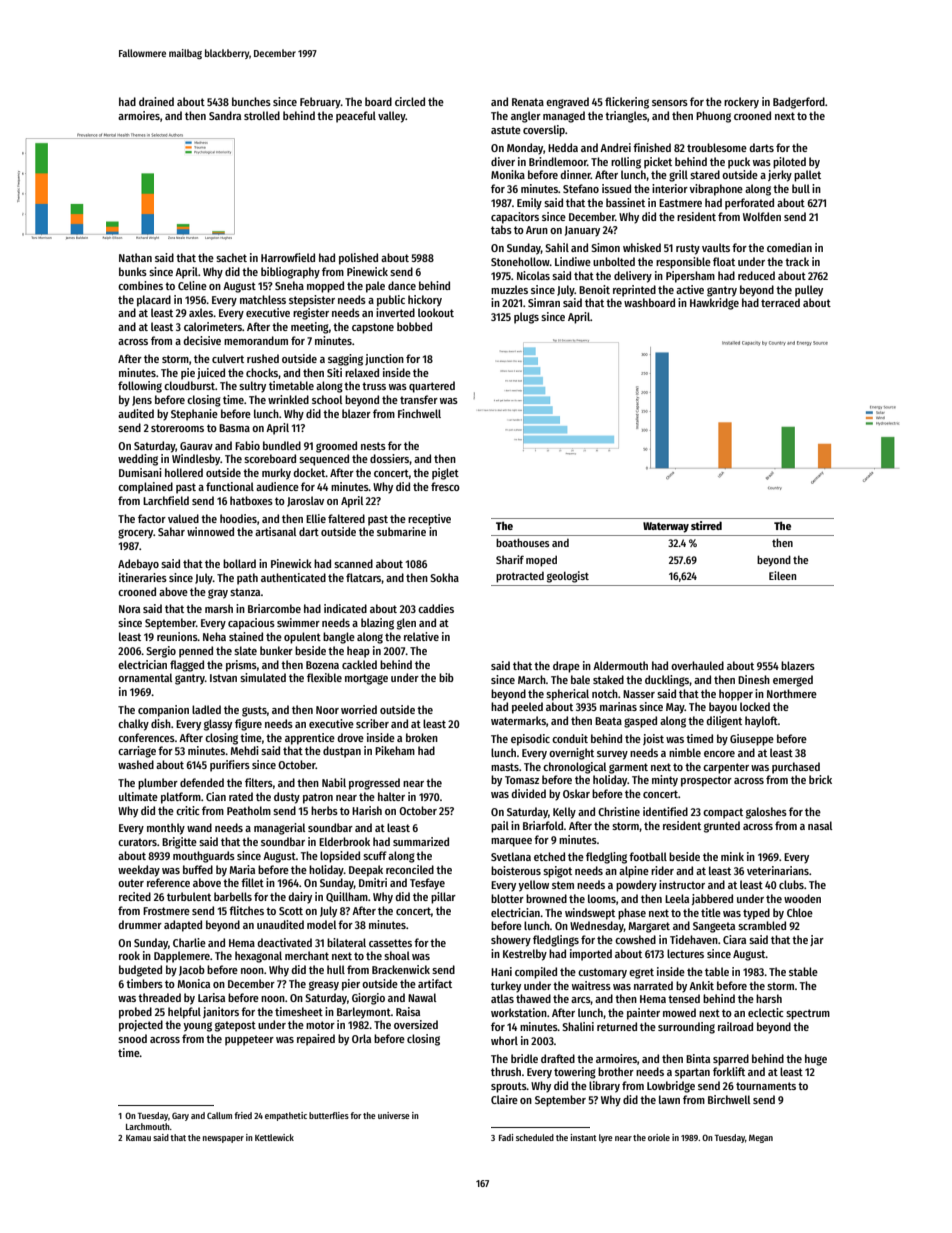  Describe the element at coordinates (140, 924) in the screenshot. I see `drummer` at that location.
